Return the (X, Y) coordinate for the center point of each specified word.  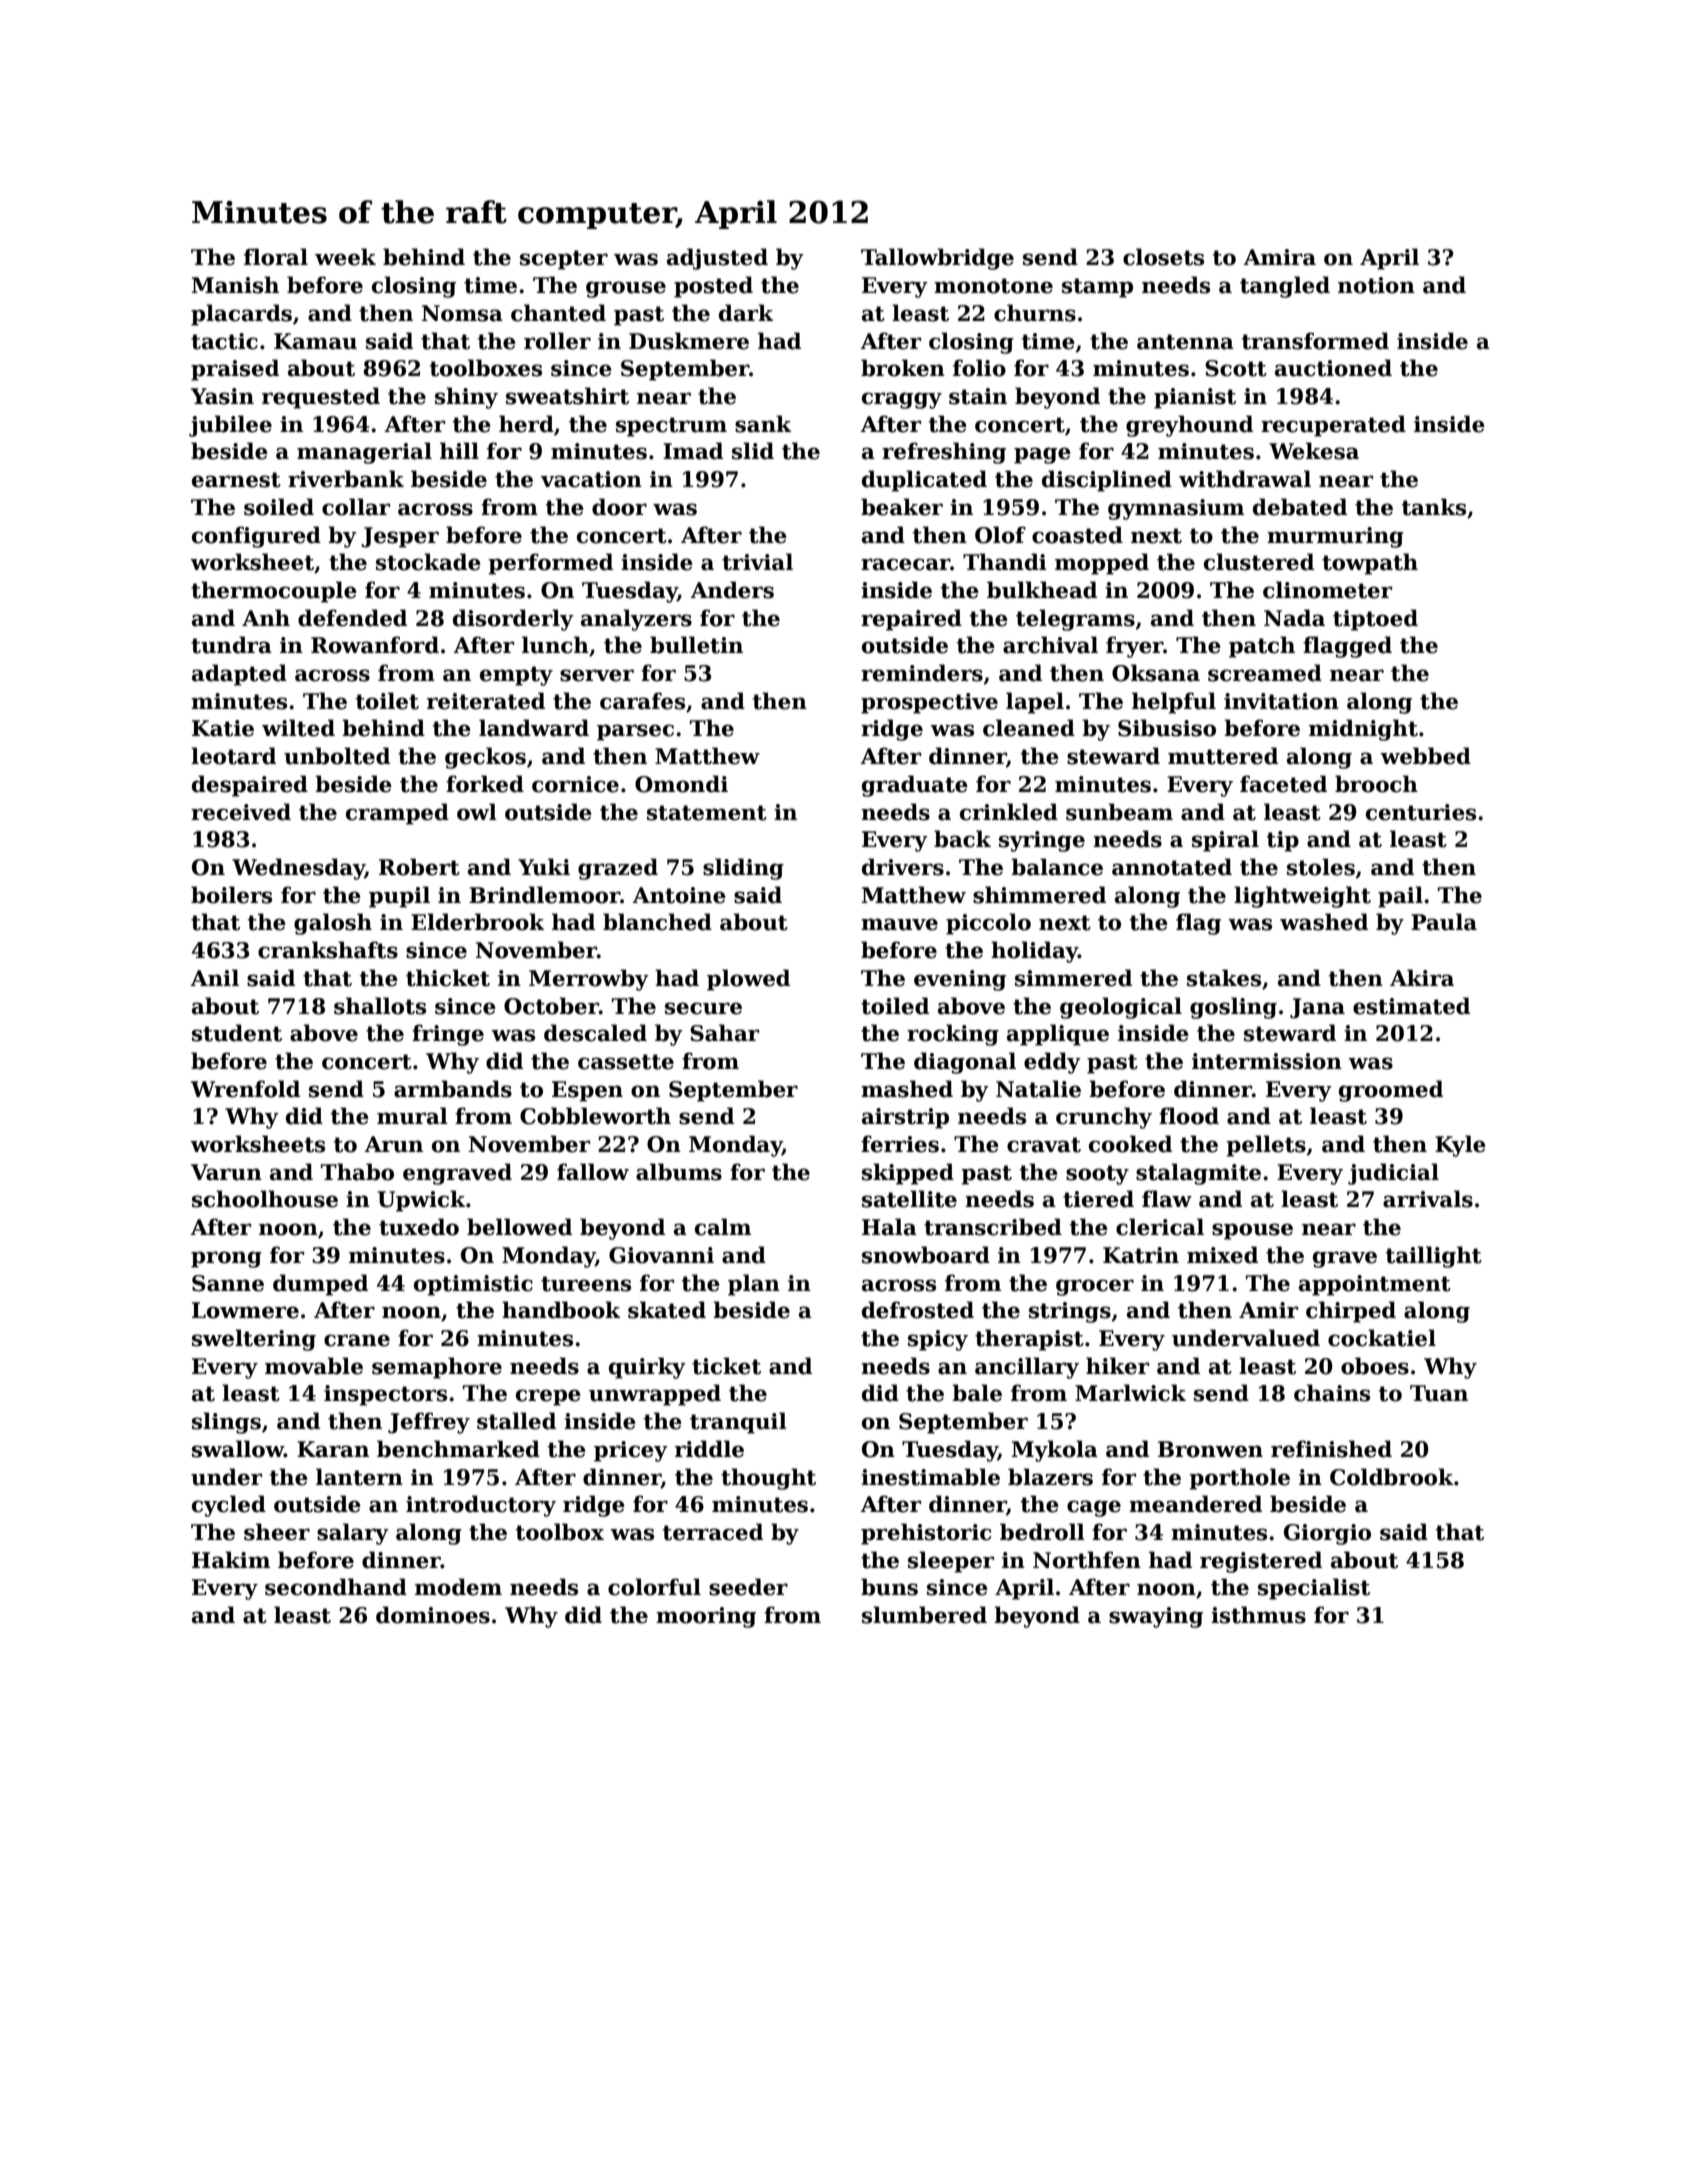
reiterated (486, 701)
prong (226, 1259)
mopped (1102, 564)
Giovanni (661, 1255)
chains (1332, 1393)
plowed (748, 980)
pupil (399, 897)
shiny (466, 398)
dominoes (433, 1615)
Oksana (1156, 673)
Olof (1000, 535)
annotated (1172, 867)
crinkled (1009, 812)
